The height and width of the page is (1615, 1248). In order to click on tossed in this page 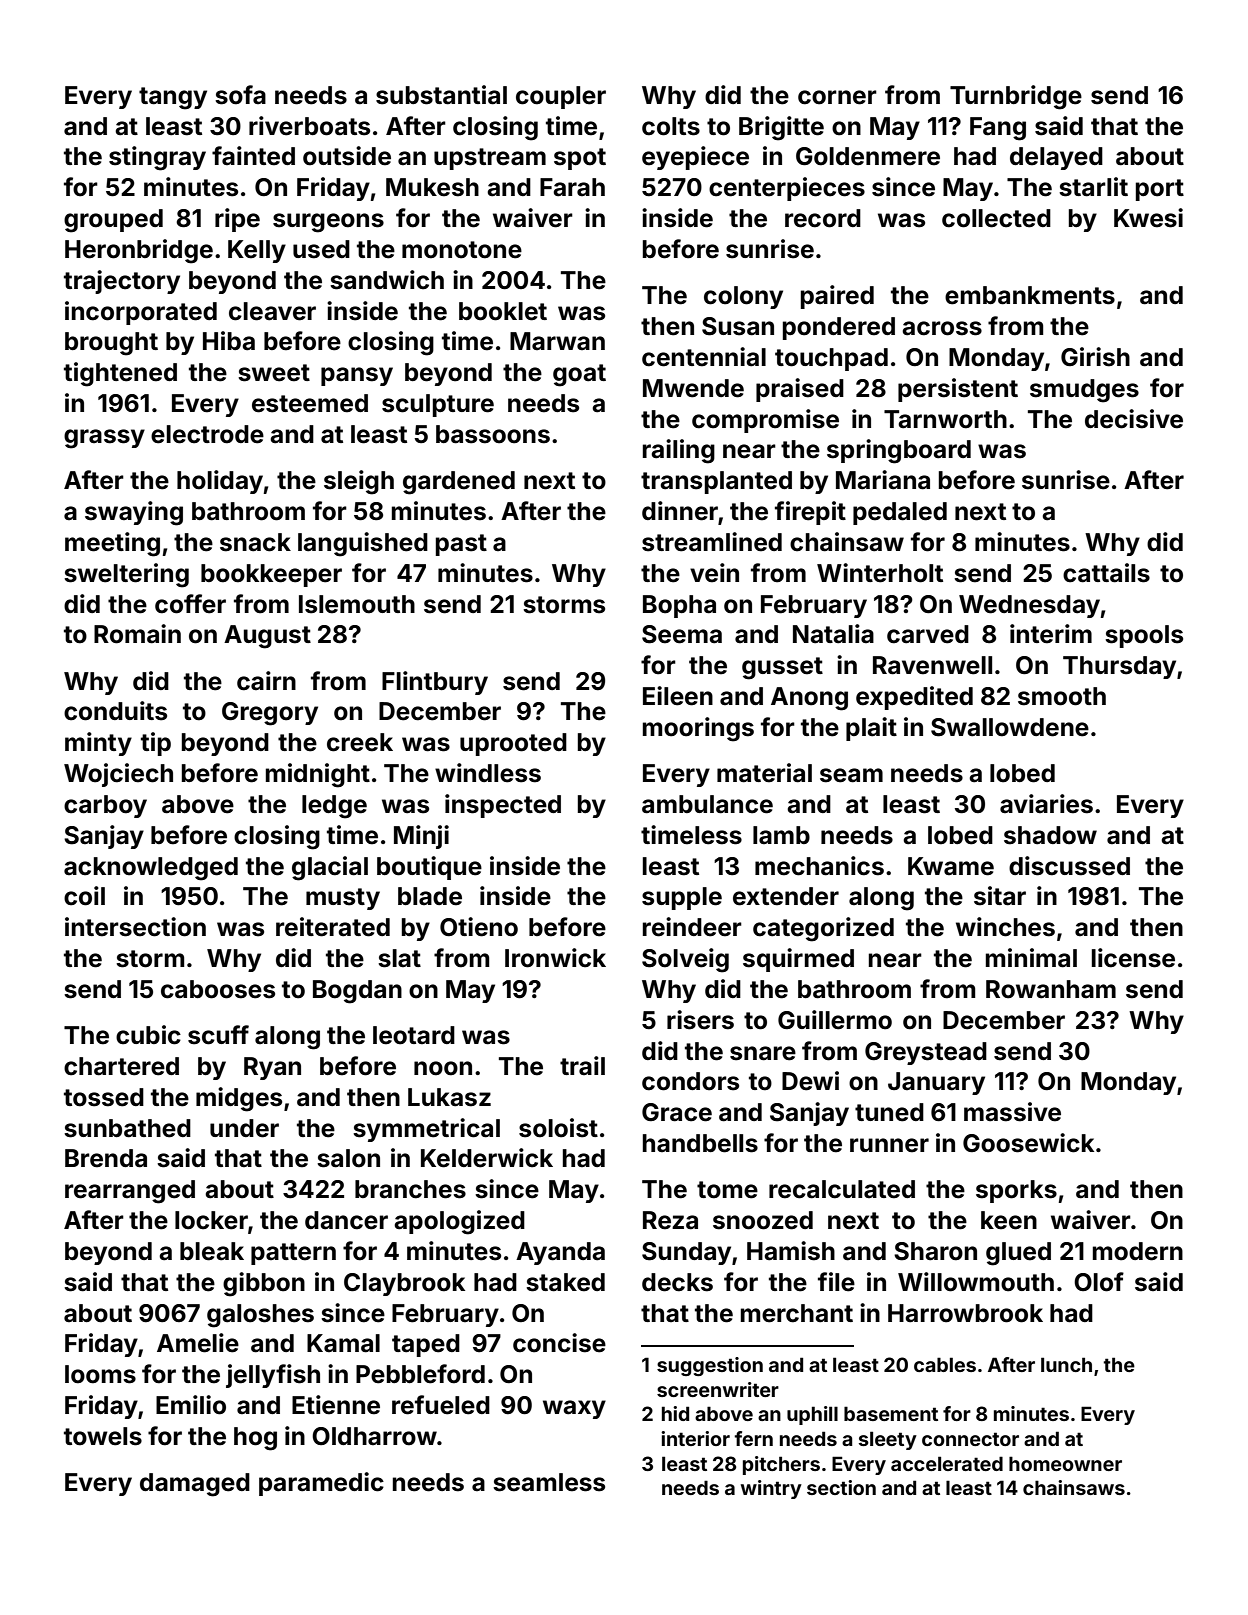, I will do `click(104, 1097)`.
